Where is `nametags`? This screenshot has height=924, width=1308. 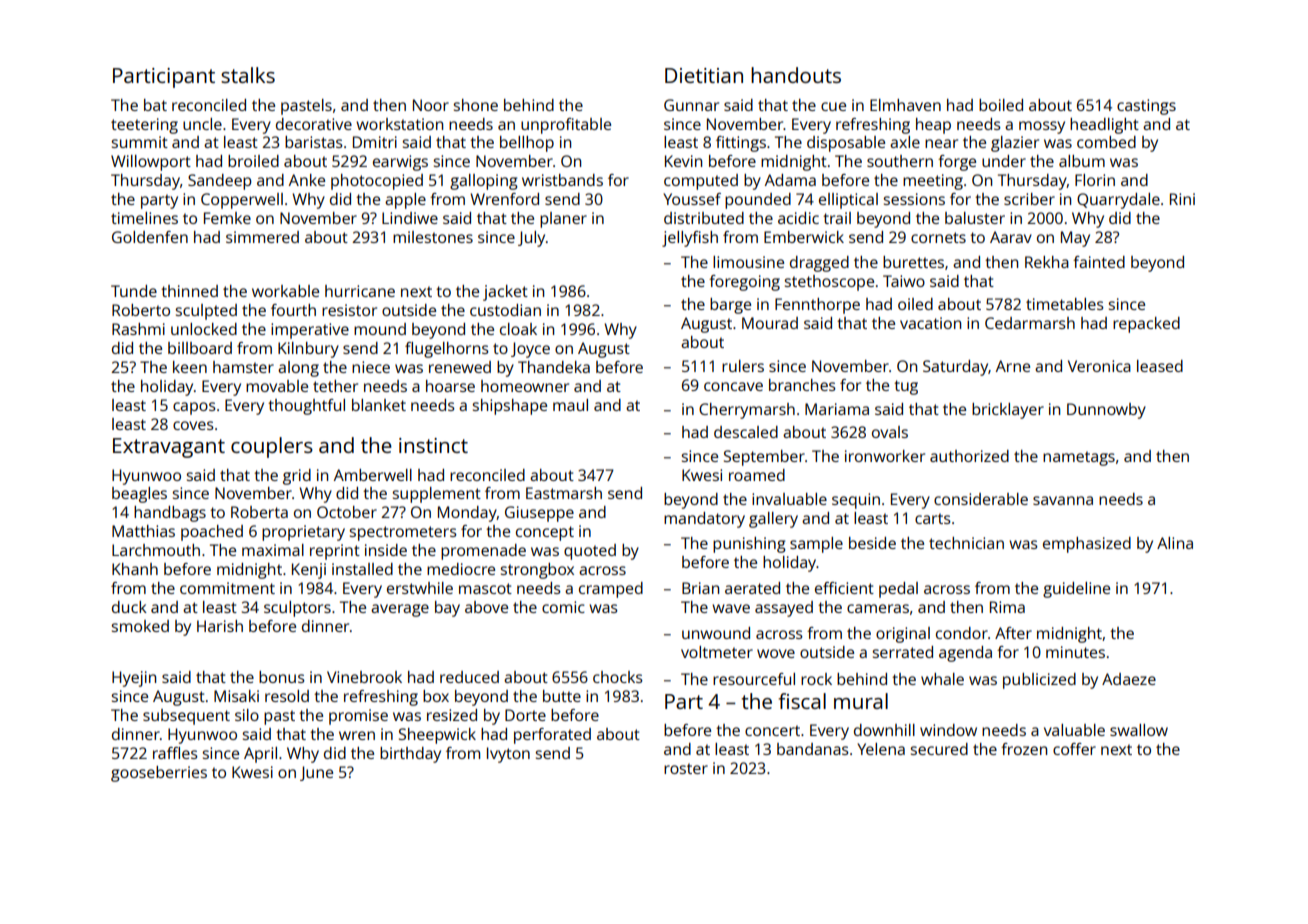 nametags is located at coordinates (1079, 458).
